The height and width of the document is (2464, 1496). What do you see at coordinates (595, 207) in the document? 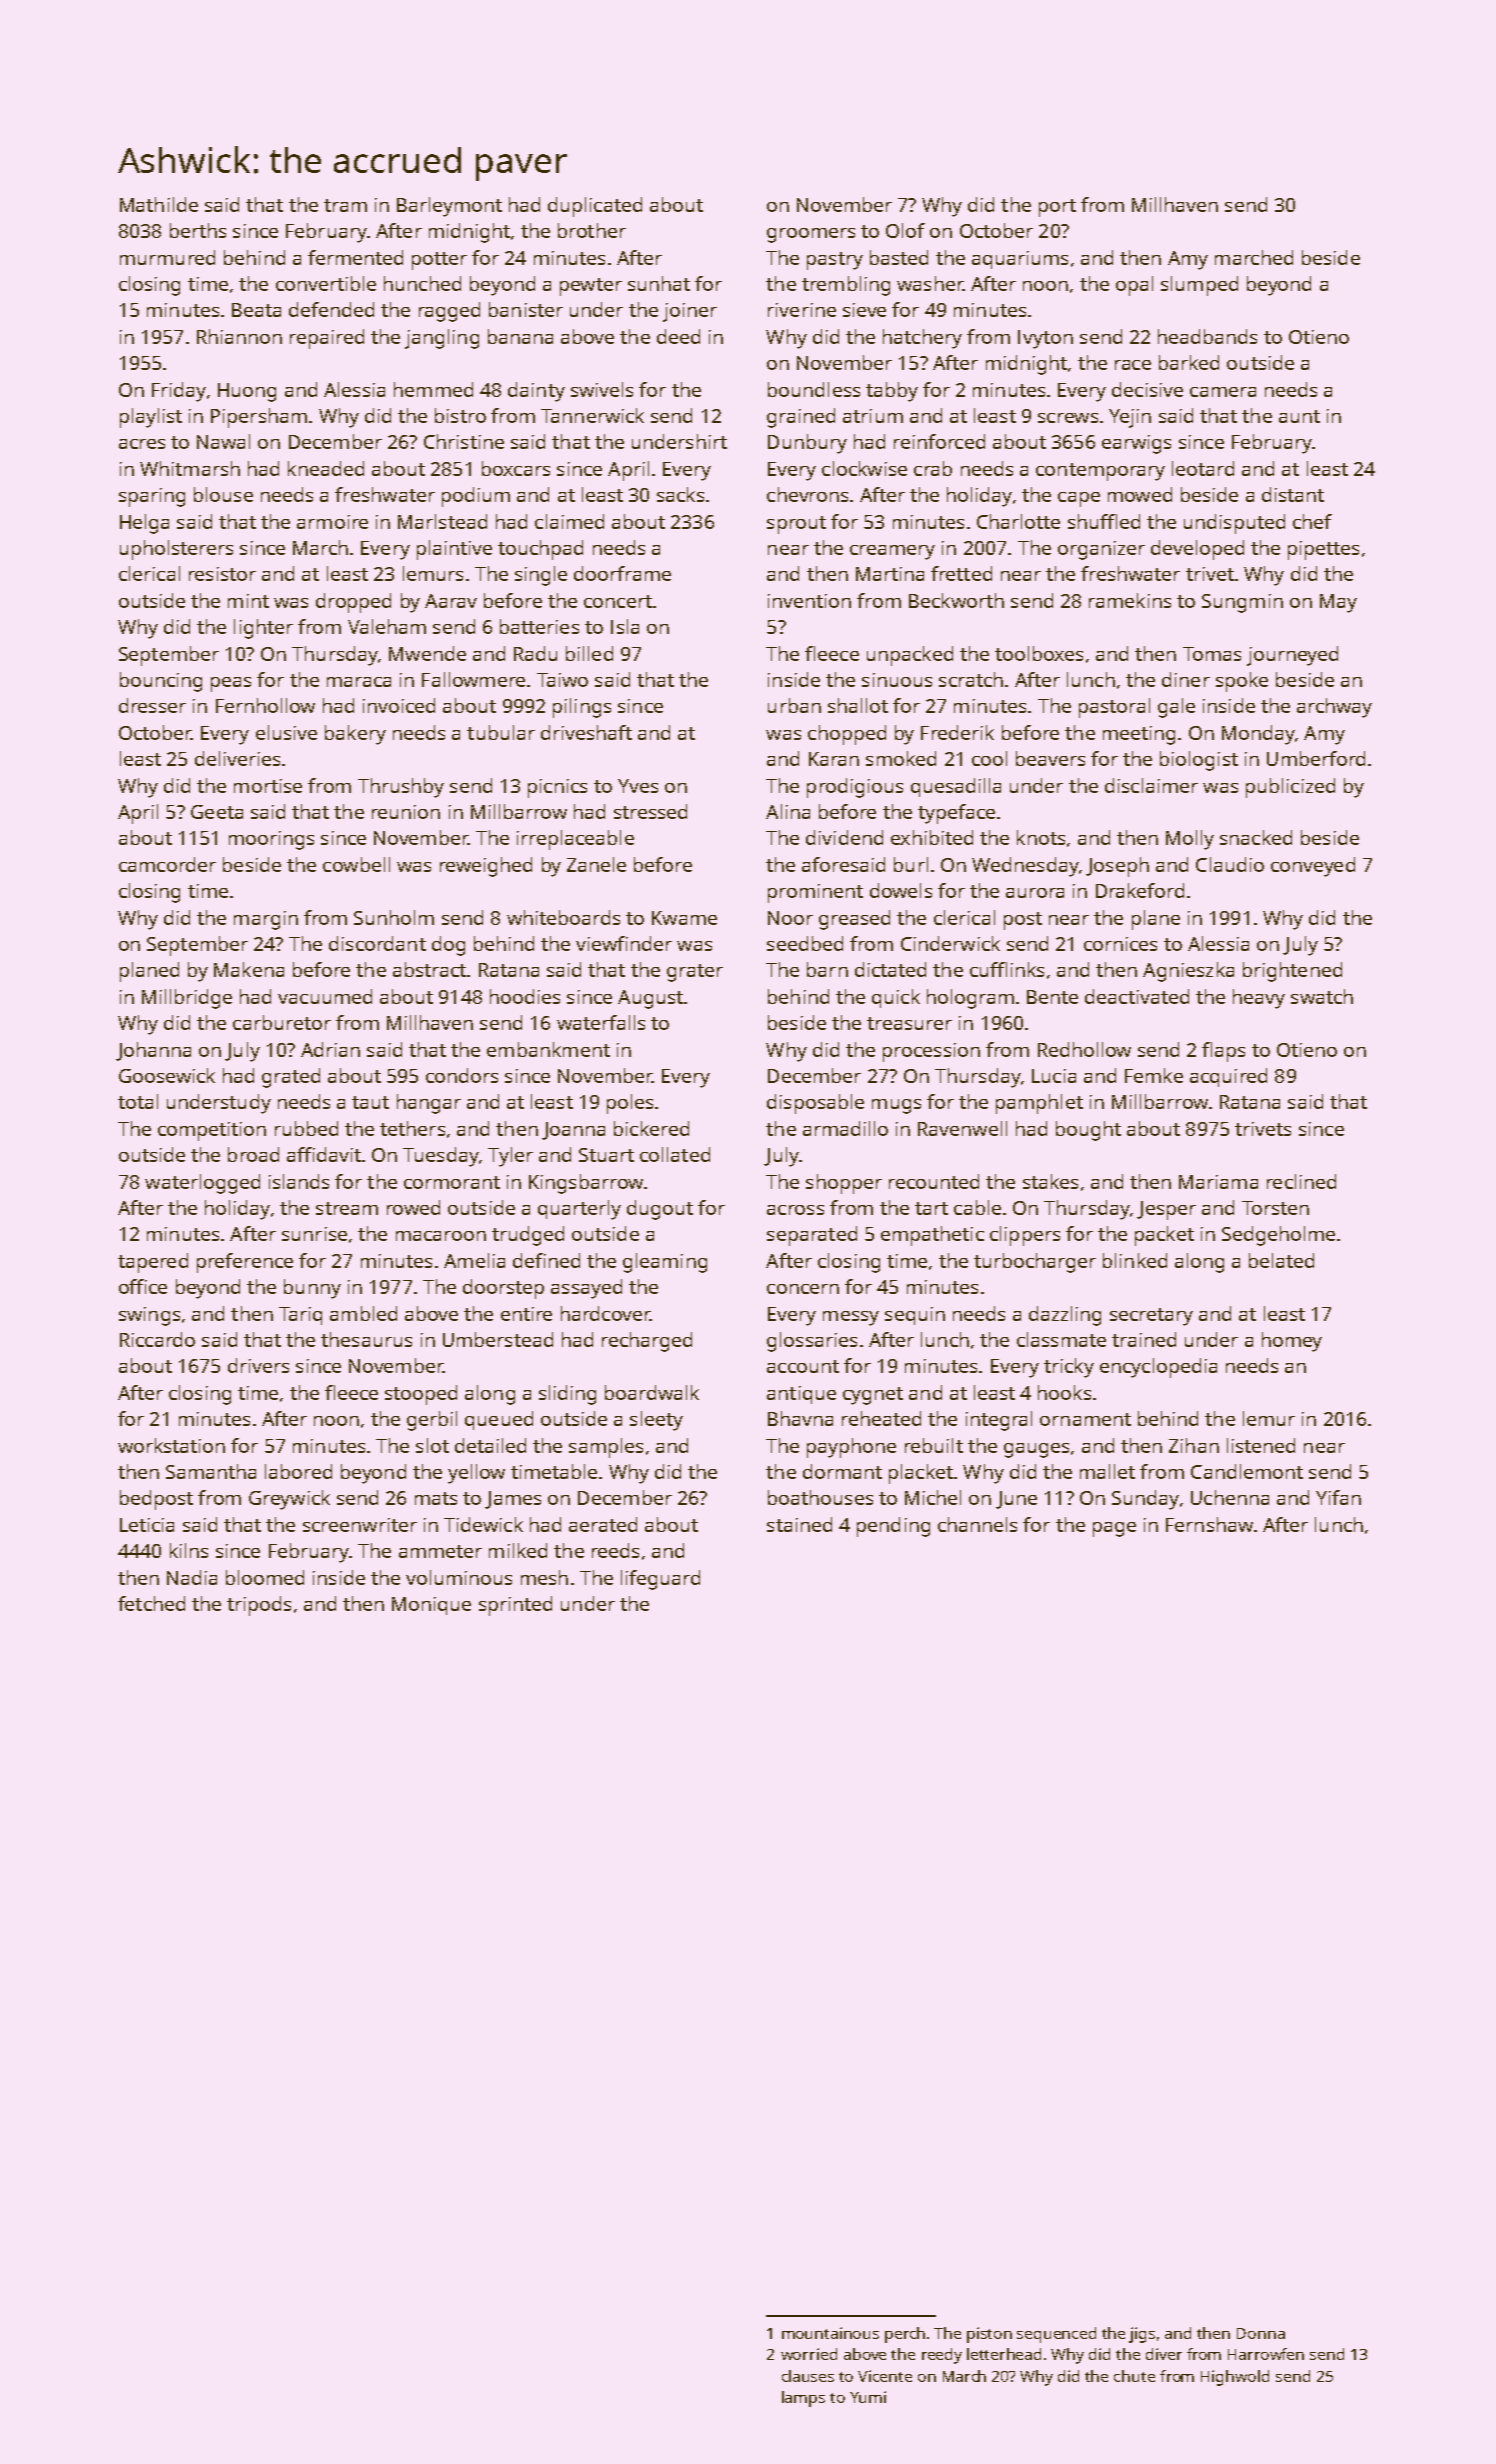
I see `duplicated` at bounding box center [595, 207].
